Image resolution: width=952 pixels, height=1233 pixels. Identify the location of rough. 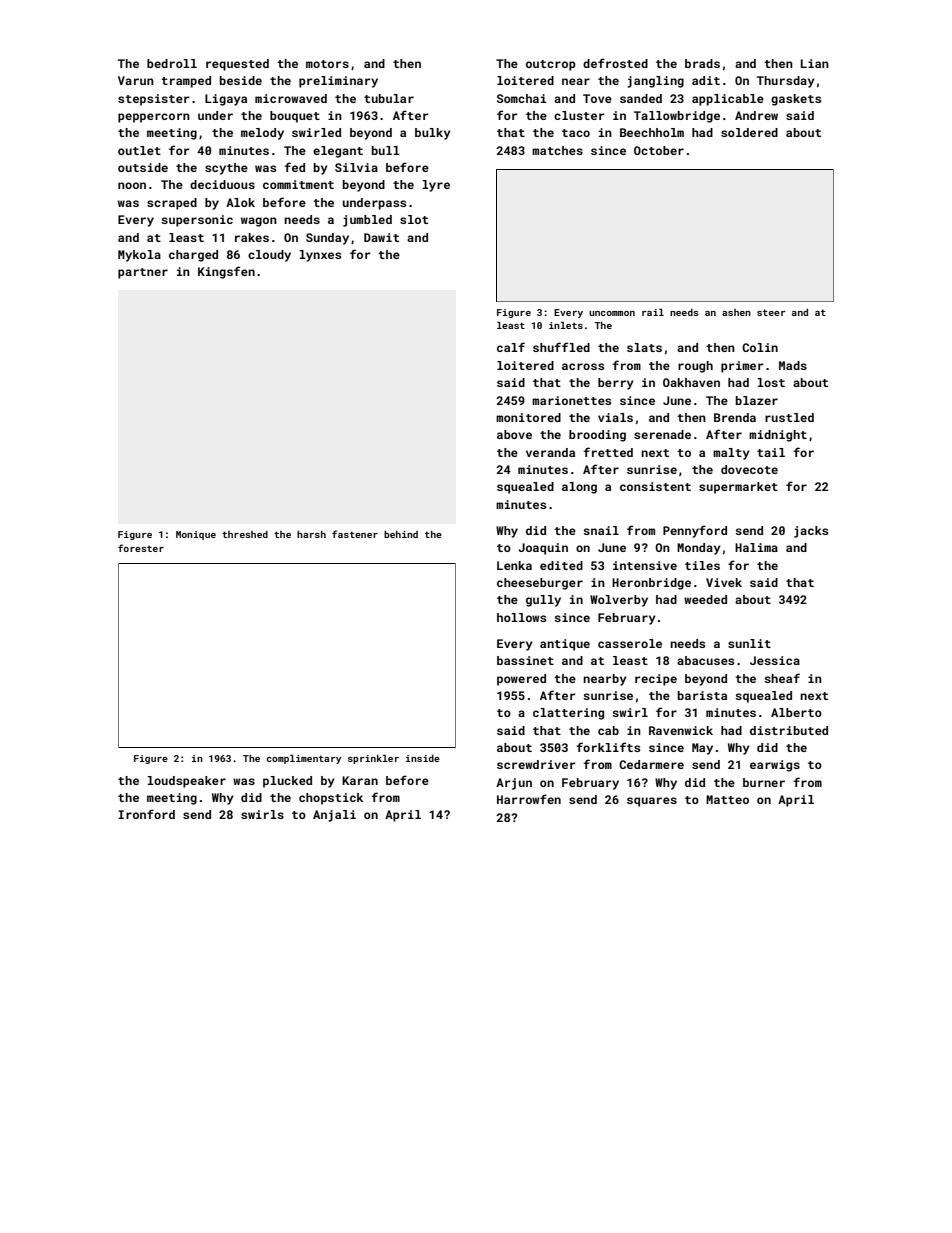
(695, 367).
